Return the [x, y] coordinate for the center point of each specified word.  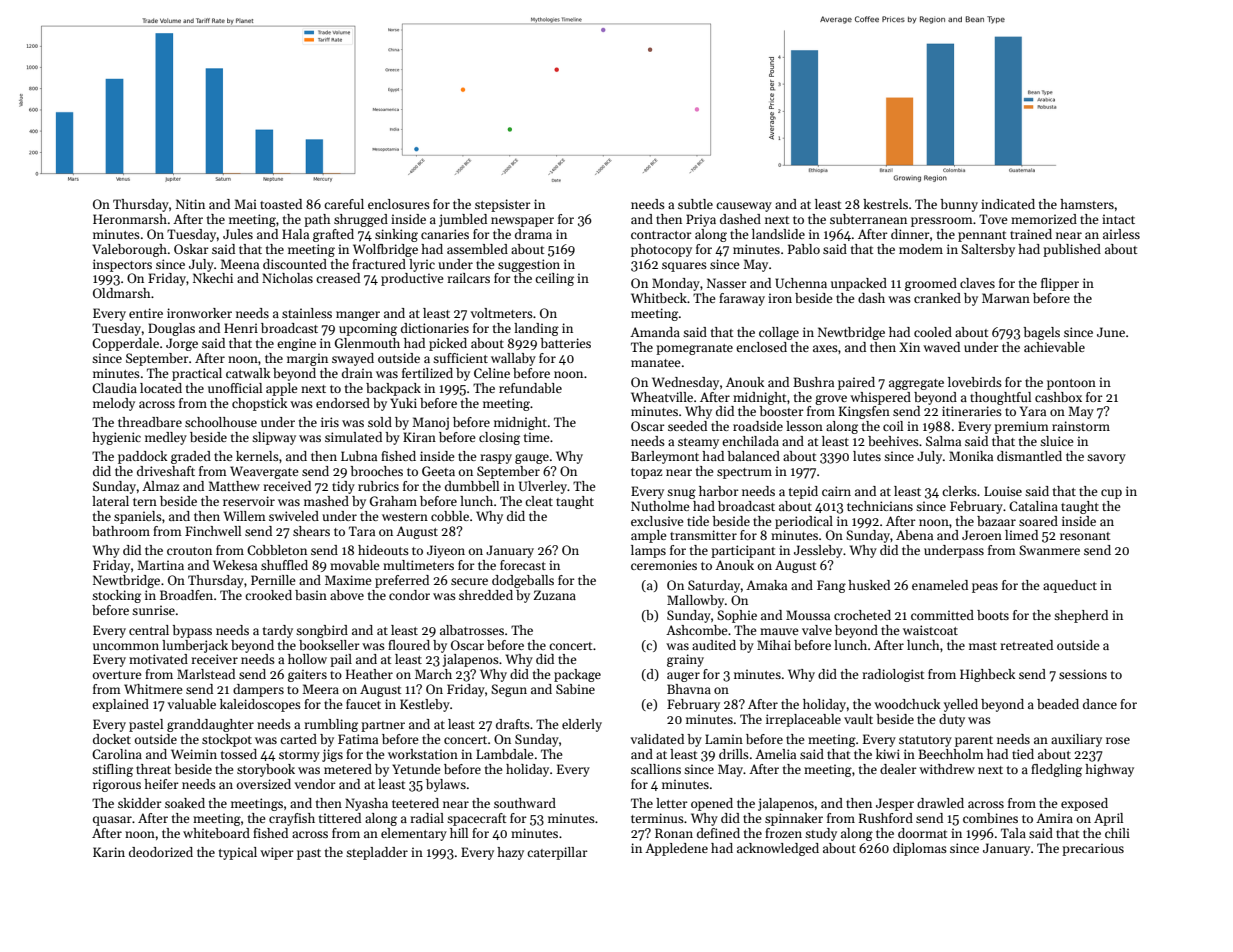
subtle [695, 204]
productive [412, 279]
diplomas [920, 849]
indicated [1008, 204]
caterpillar [557, 853]
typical [238, 853]
